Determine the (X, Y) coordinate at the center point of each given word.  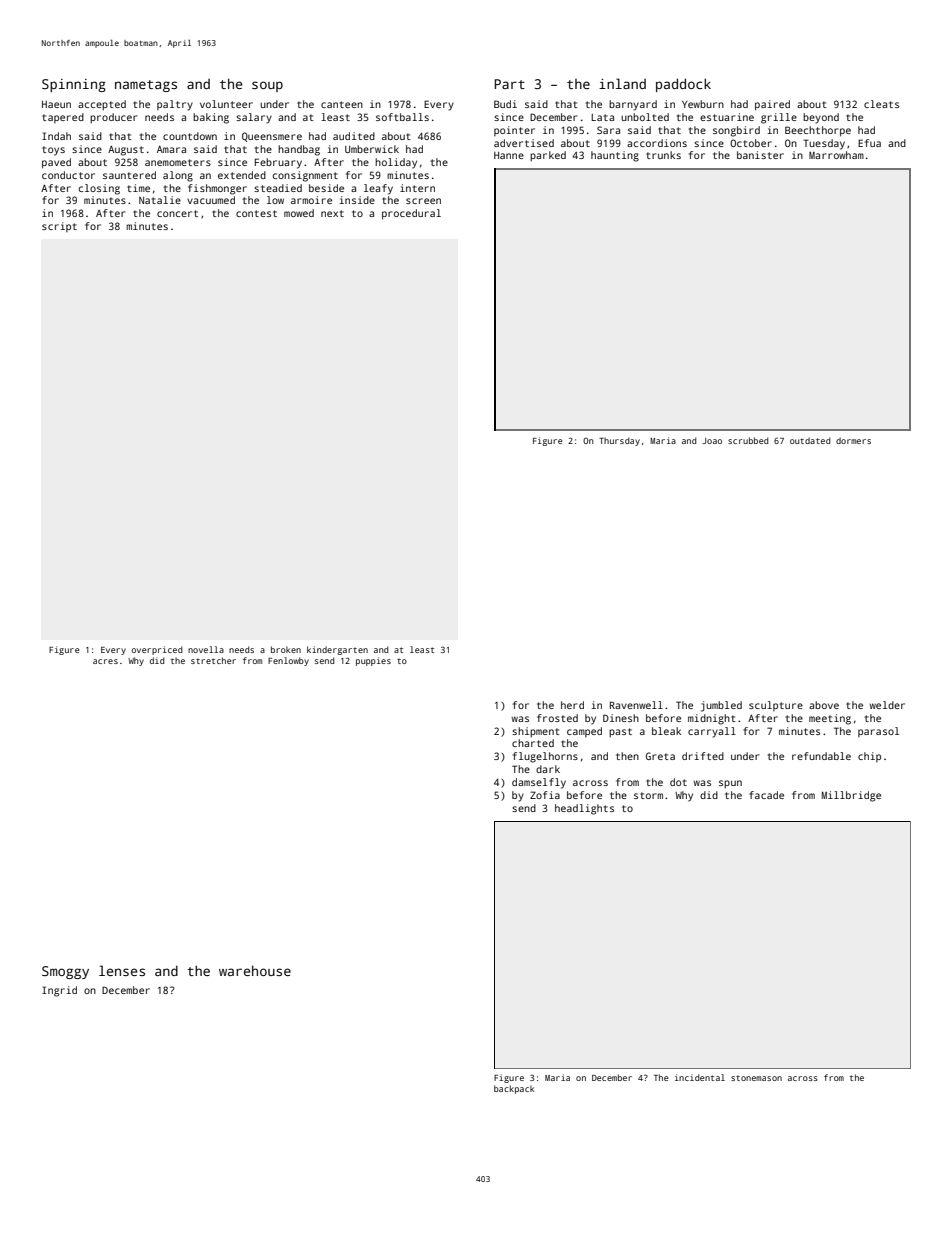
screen (423, 201)
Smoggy (65, 972)
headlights (584, 809)
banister (760, 155)
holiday (396, 163)
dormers (853, 440)
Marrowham (836, 155)
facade (766, 795)
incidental (700, 1077)
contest (256, 213)
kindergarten (337, 650)
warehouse (255, 970)
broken (286, 649)
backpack (514, 1089)
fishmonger (217, 189)
